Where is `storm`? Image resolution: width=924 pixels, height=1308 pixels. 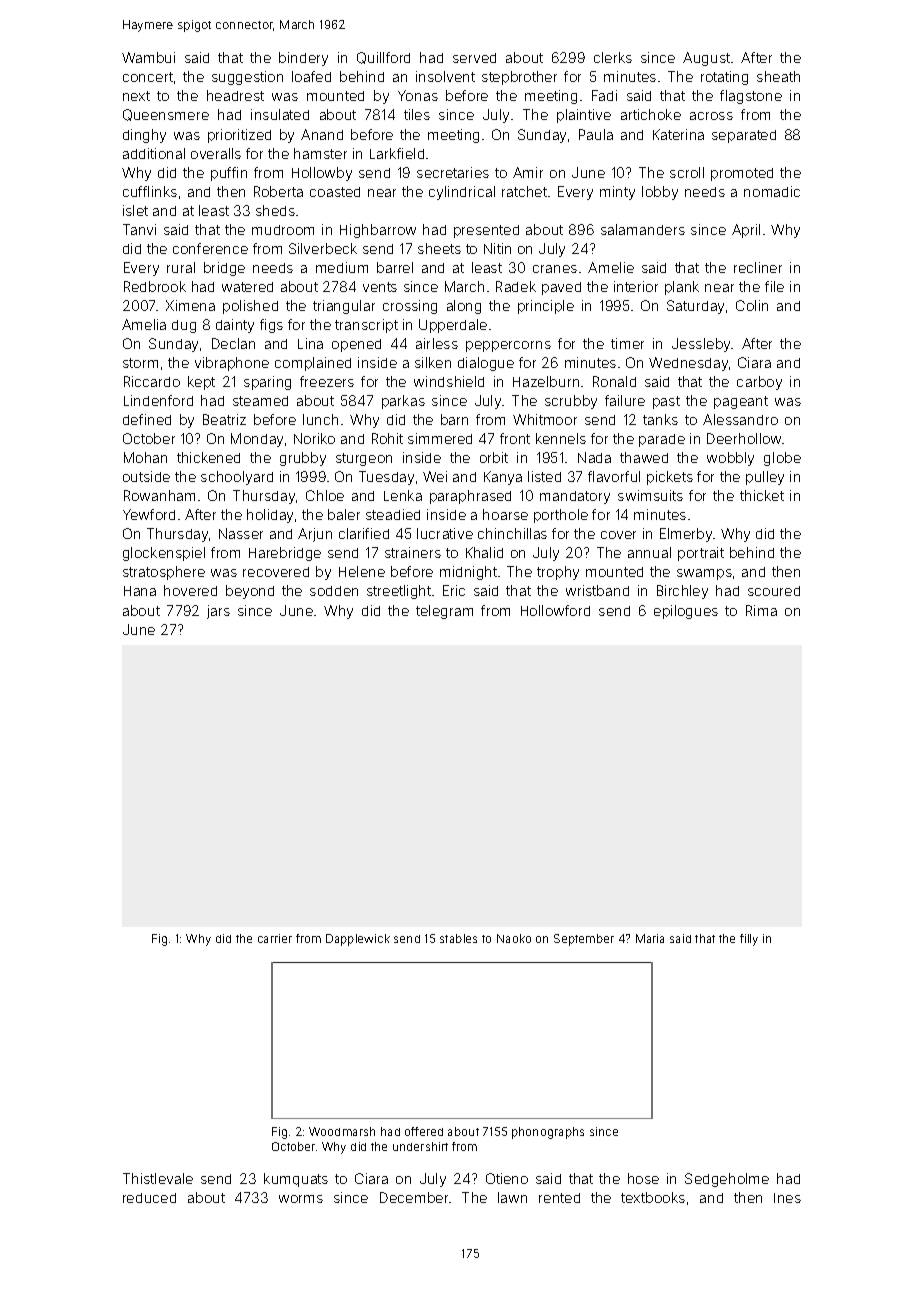
storm is located at coordinates (140, 363).
